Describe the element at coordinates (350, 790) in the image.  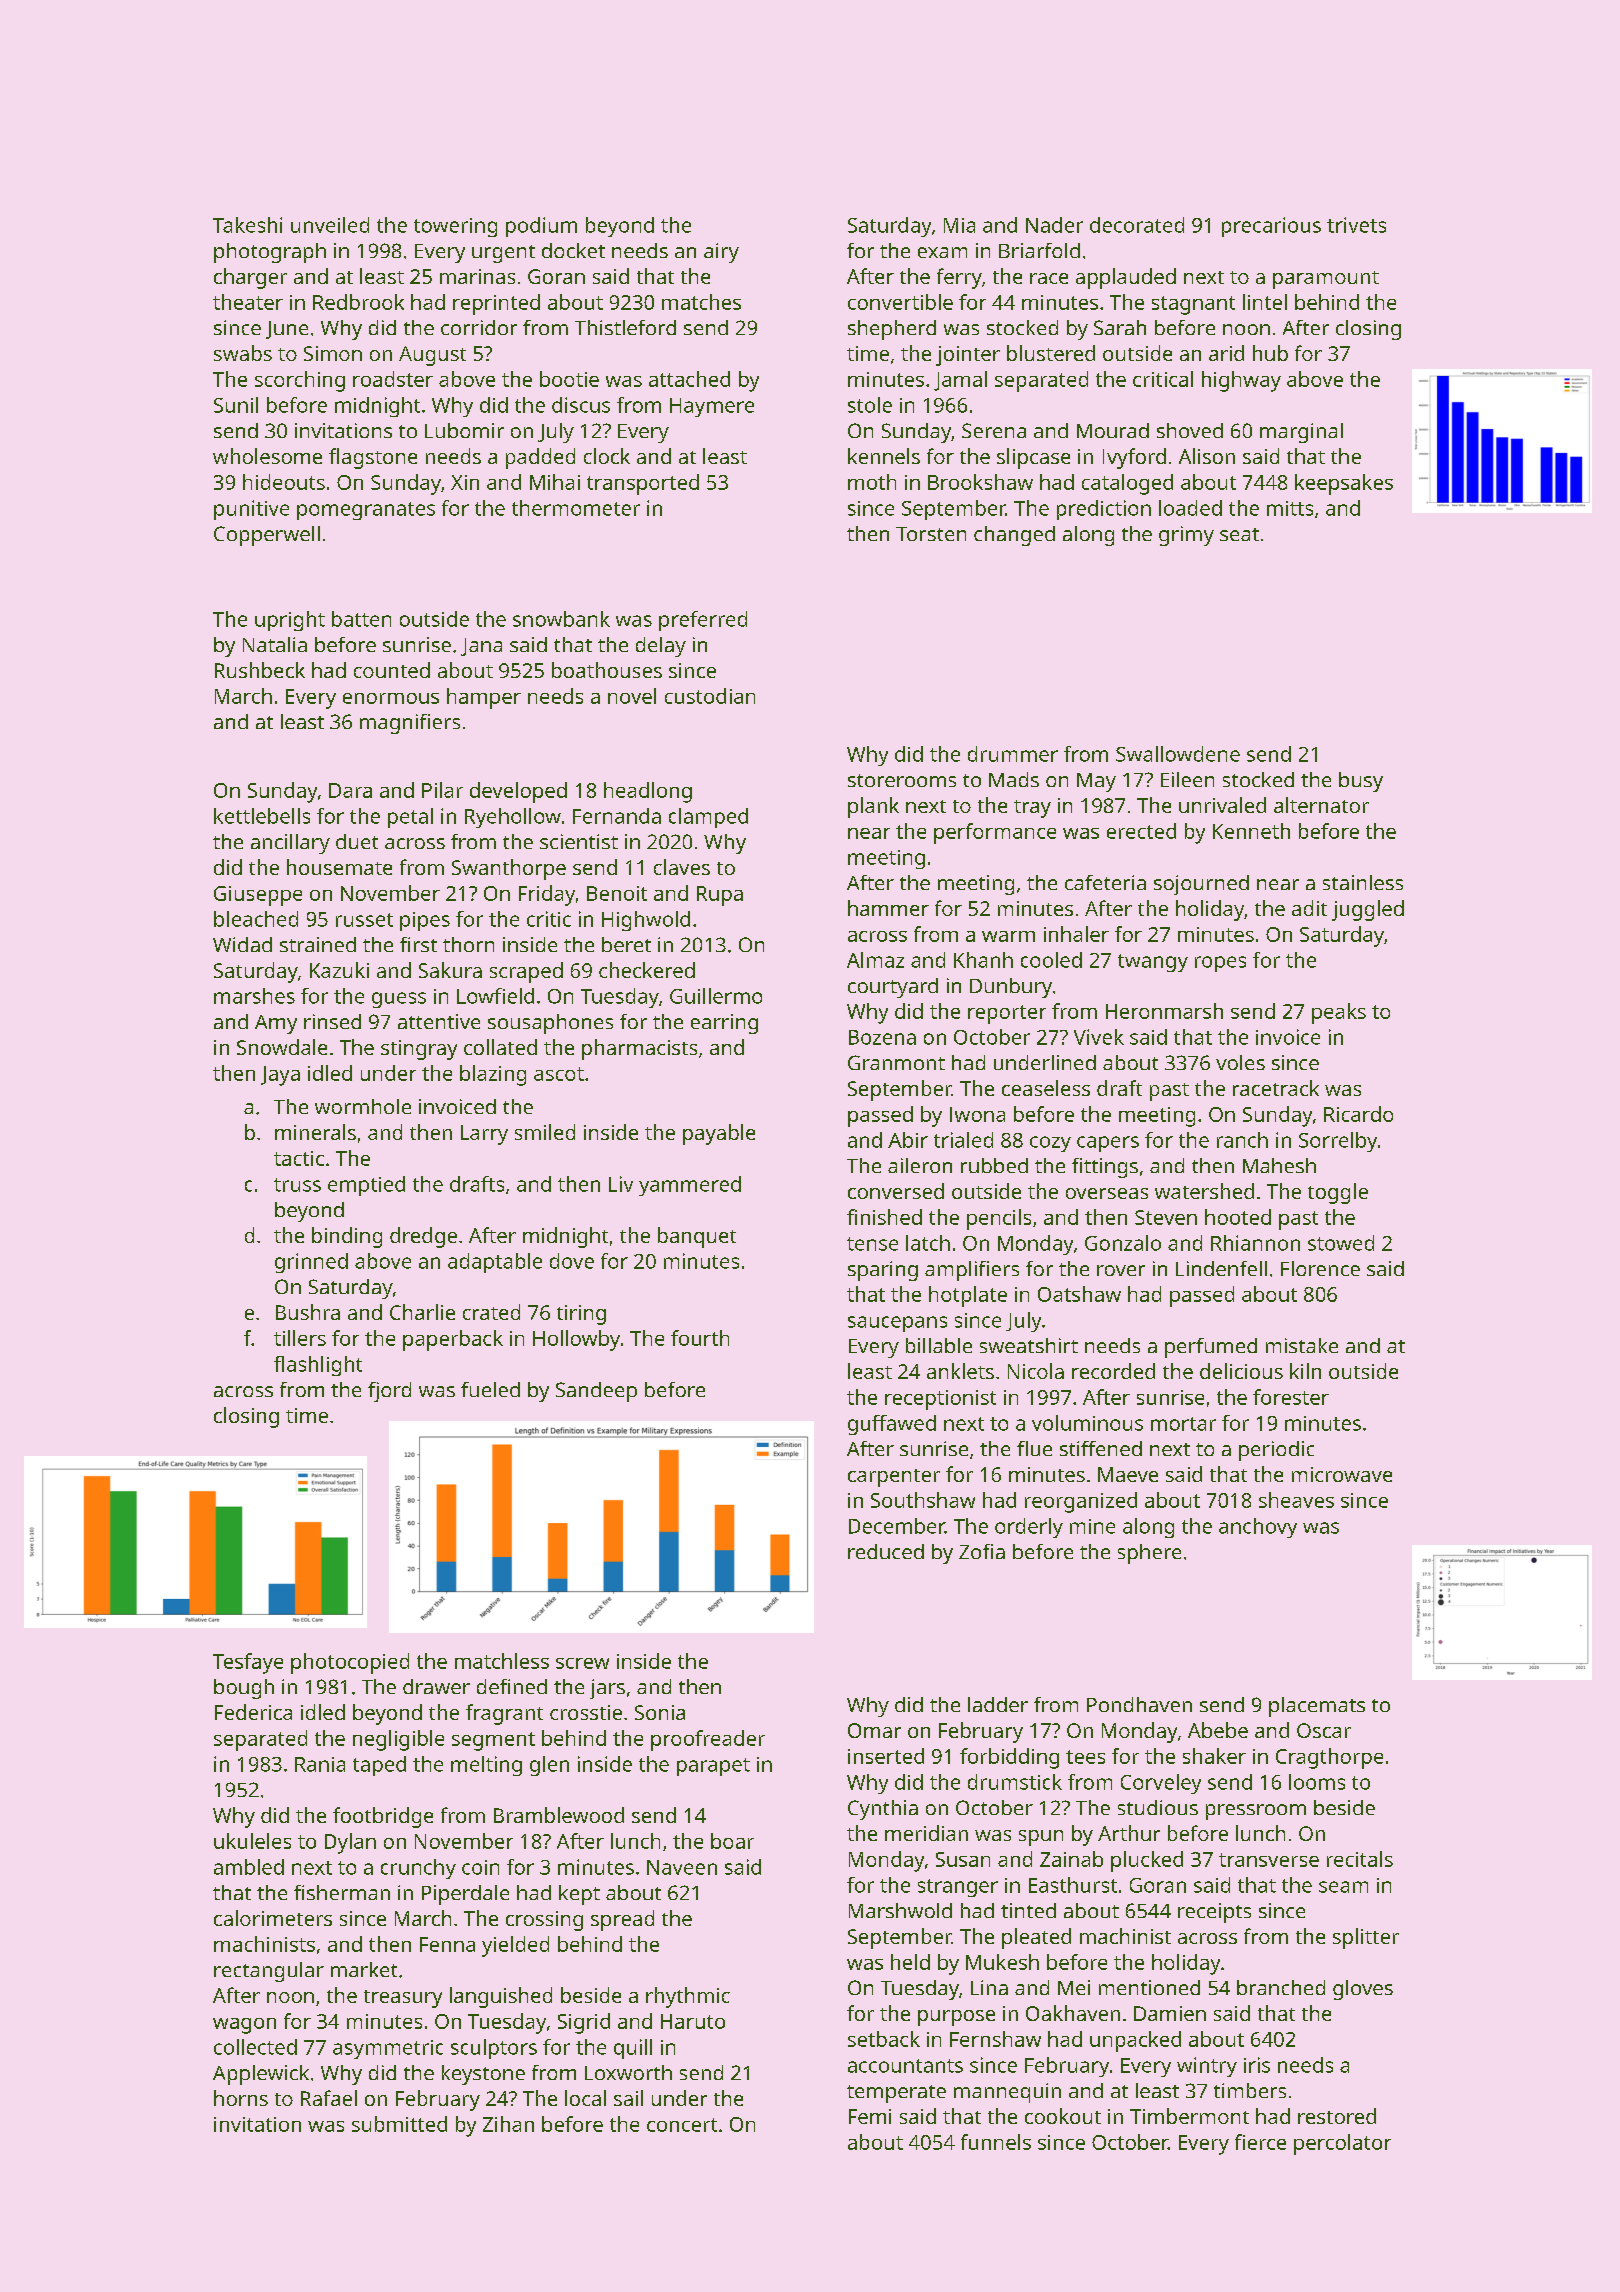
I see `Dara` at that location.
